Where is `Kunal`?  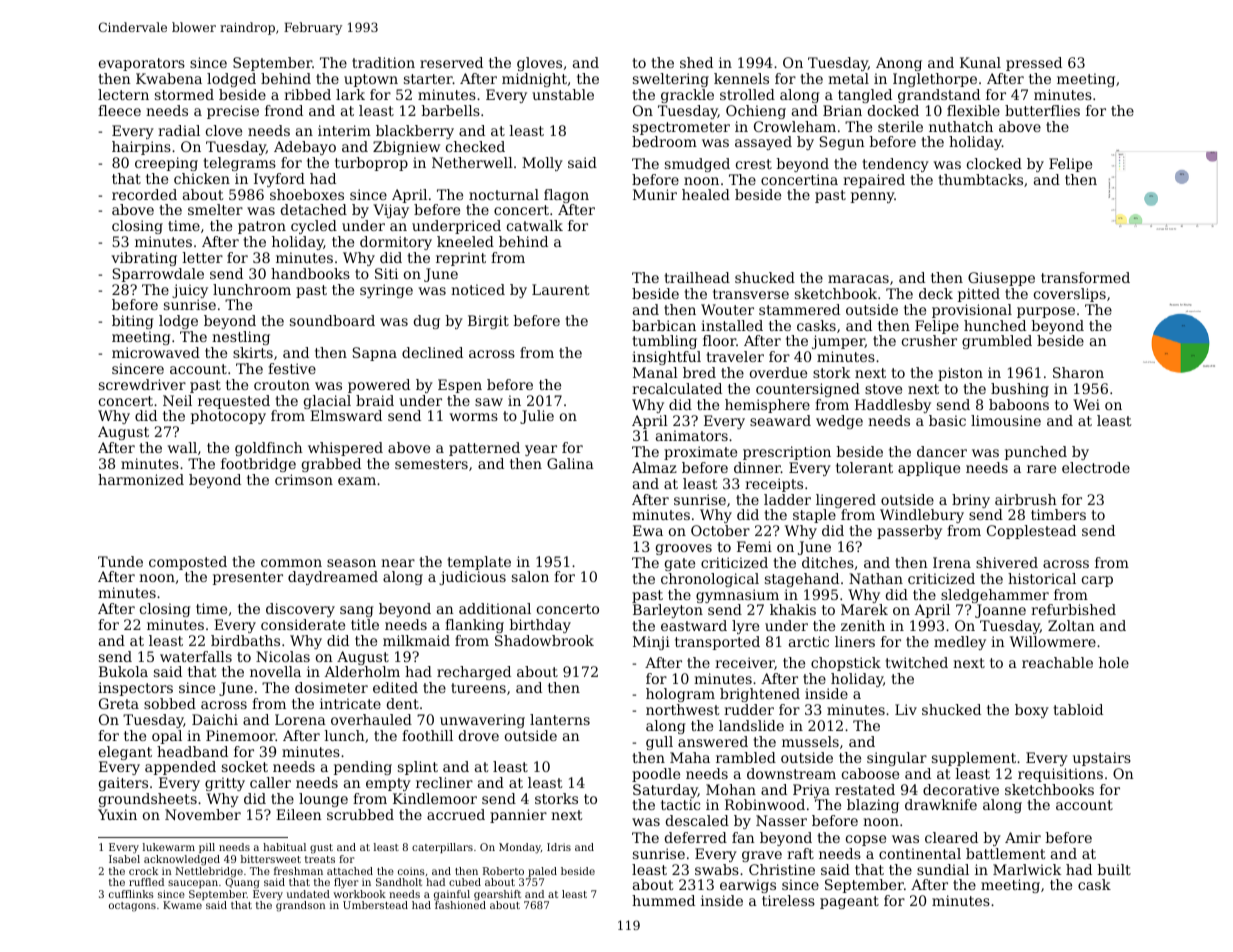 Kunal is located at coordinates (980, 62).
